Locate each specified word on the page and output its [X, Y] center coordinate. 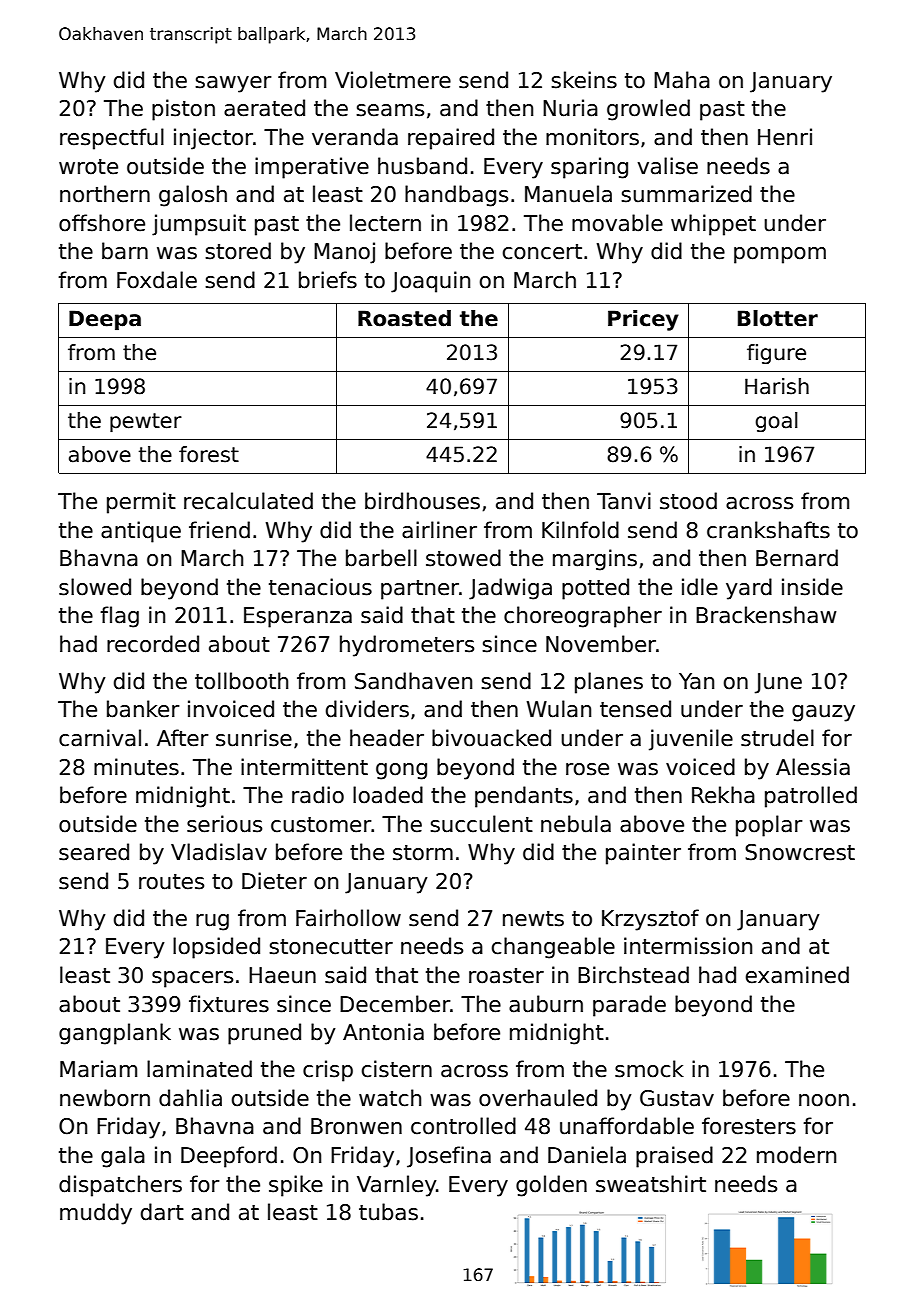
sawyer [233, 84]
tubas [388, 1212]
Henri [785, 137]
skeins [584, 80]
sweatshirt [651, 1184]
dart [162, 1212]
